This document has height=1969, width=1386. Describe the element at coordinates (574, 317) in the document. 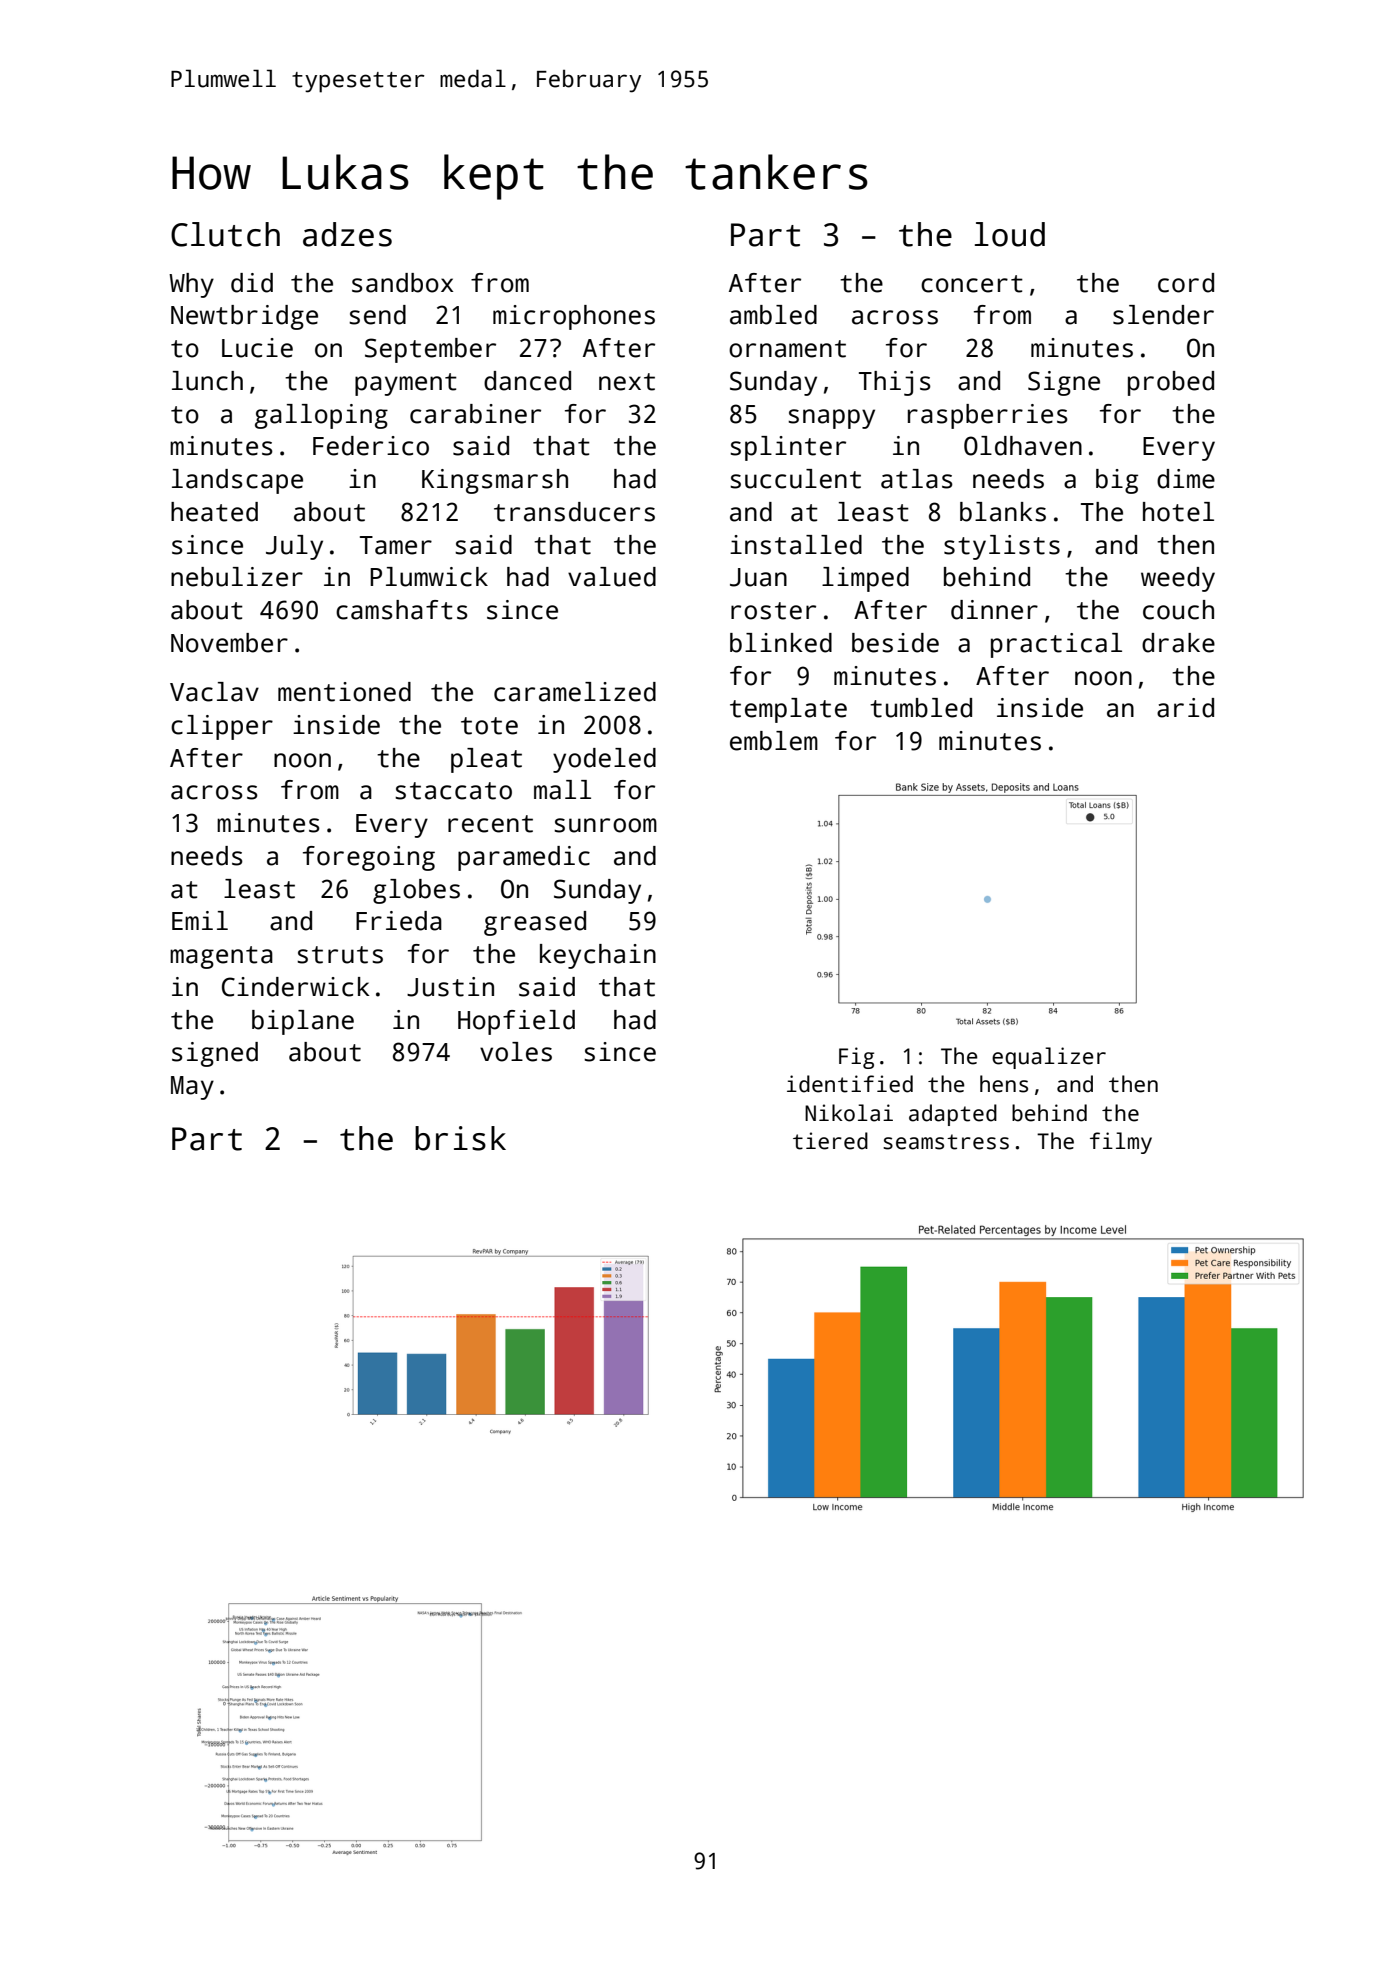

I see `microphones` at that location.
